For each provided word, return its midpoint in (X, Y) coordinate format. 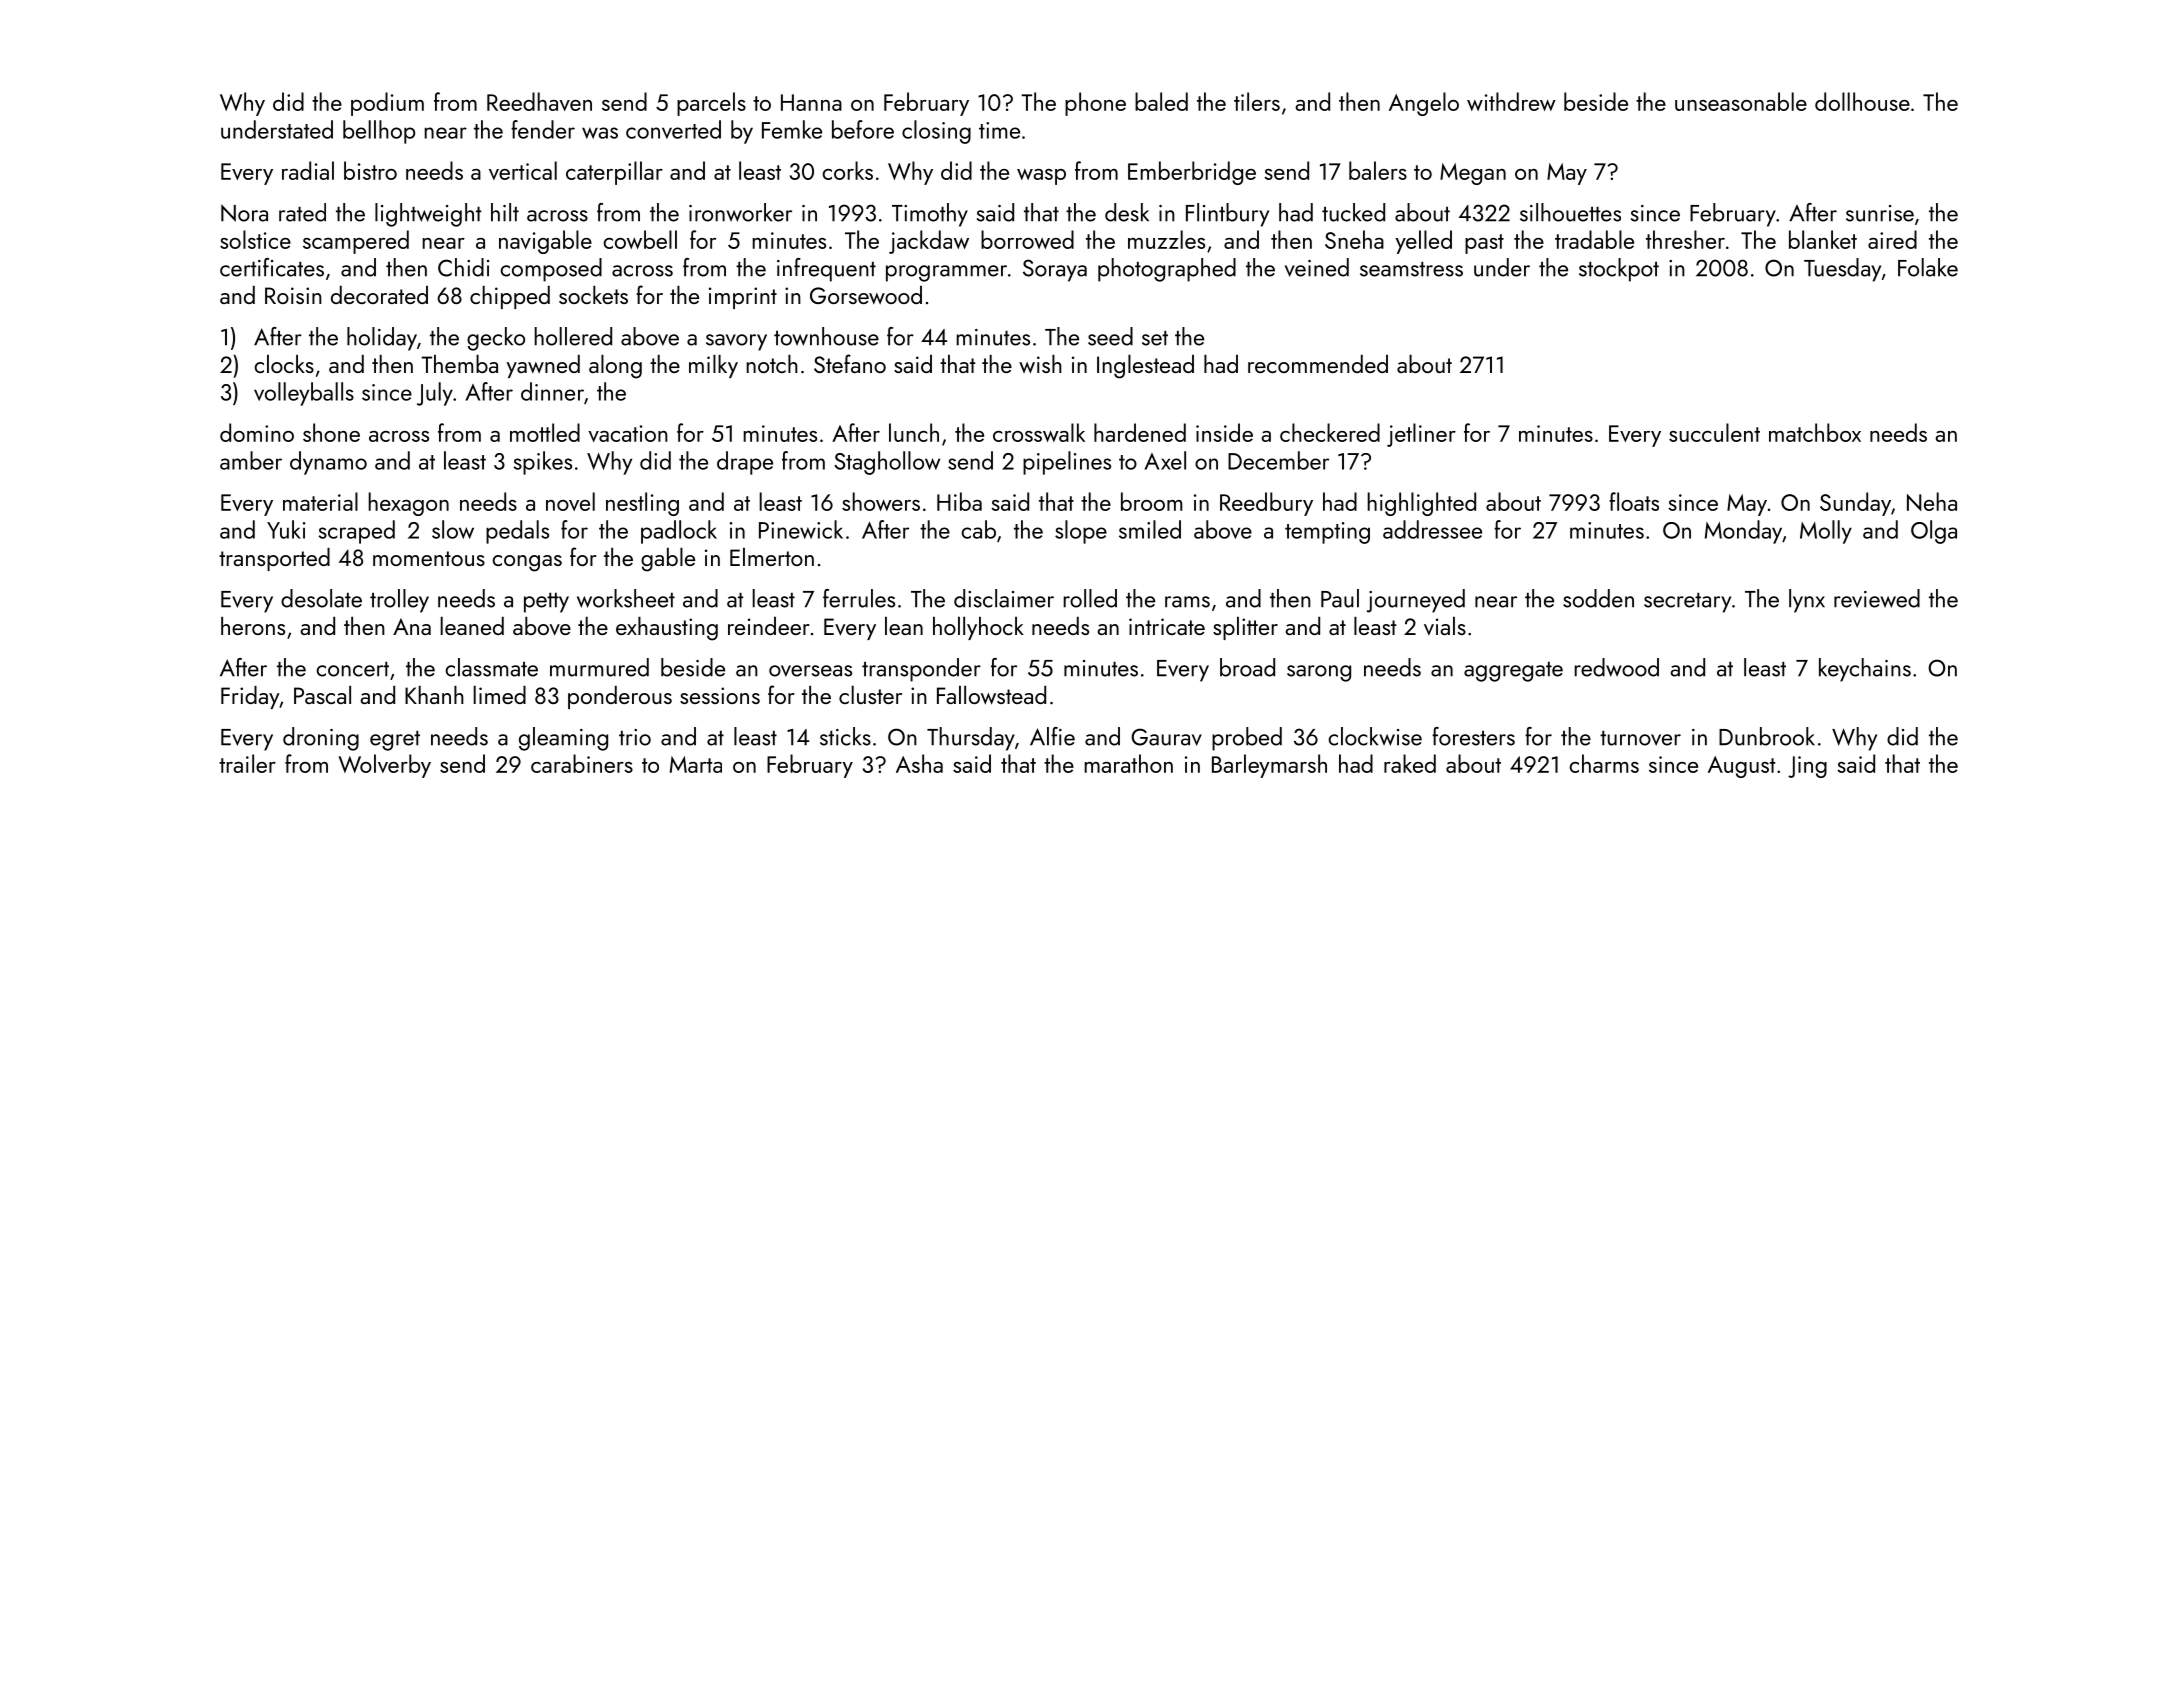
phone (1095, 104)
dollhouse (1862, 101)
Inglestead (1145, 367)
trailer (247, 763)
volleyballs (304, 394)
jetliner (1421, 435)
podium (387, 104)
